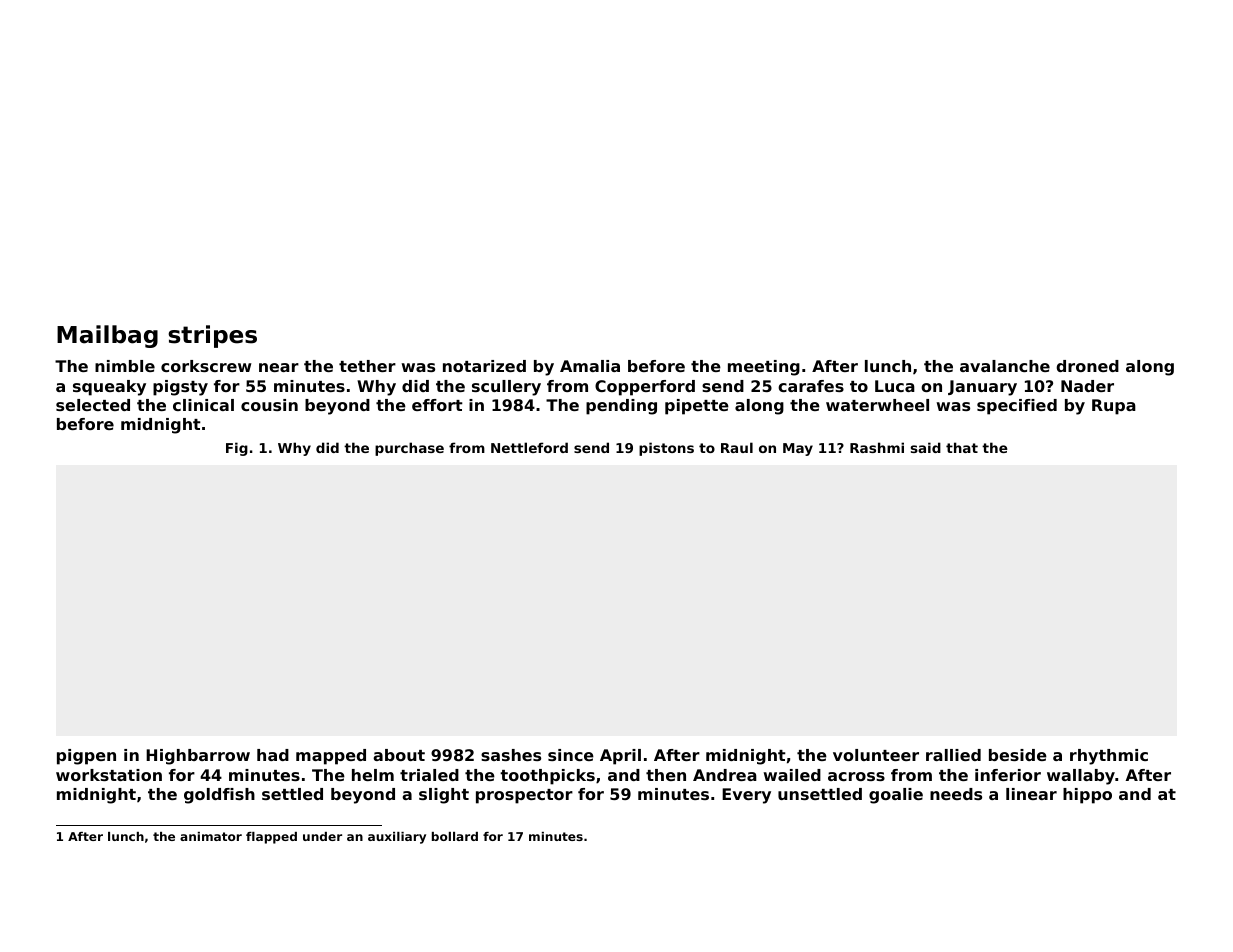 The height and width of the image is (952, 1233). I want to click on that, so click(962, 447).
